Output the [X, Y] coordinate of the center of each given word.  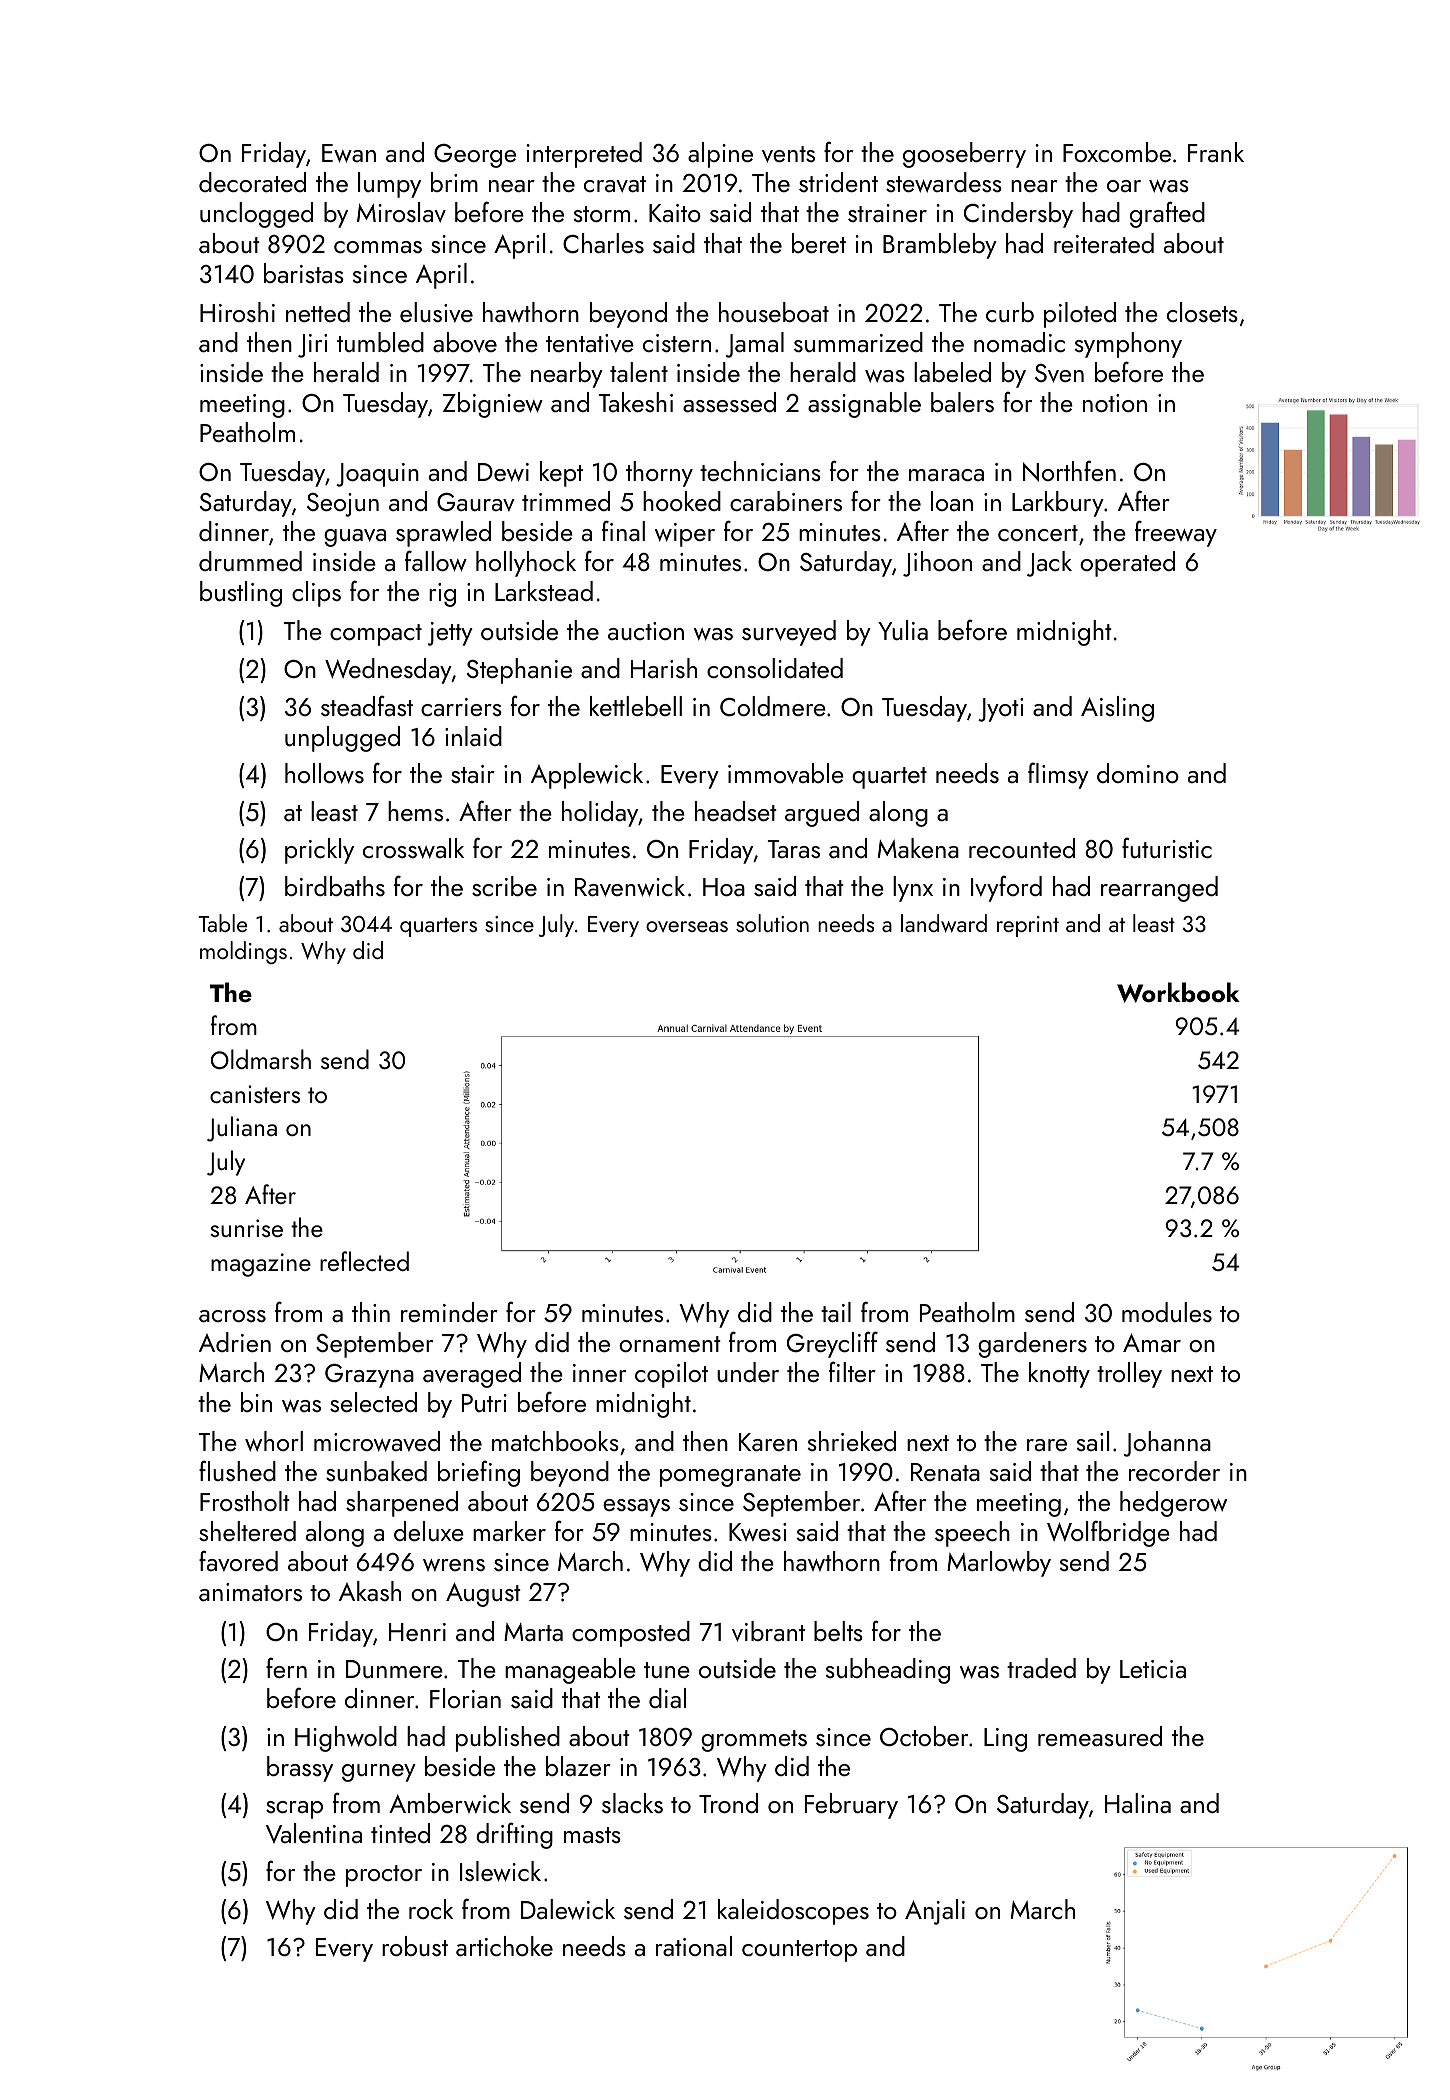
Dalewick [568, 1909]
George [475, 156]
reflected [364, 1261]
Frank [1216, 152]
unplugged [342, 739]
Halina [1138, 1803]
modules [1167, 1312]
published [508, 1739]
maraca [946, 475]
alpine [720, 155]
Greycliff [832, 1344]
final [623, 530]
